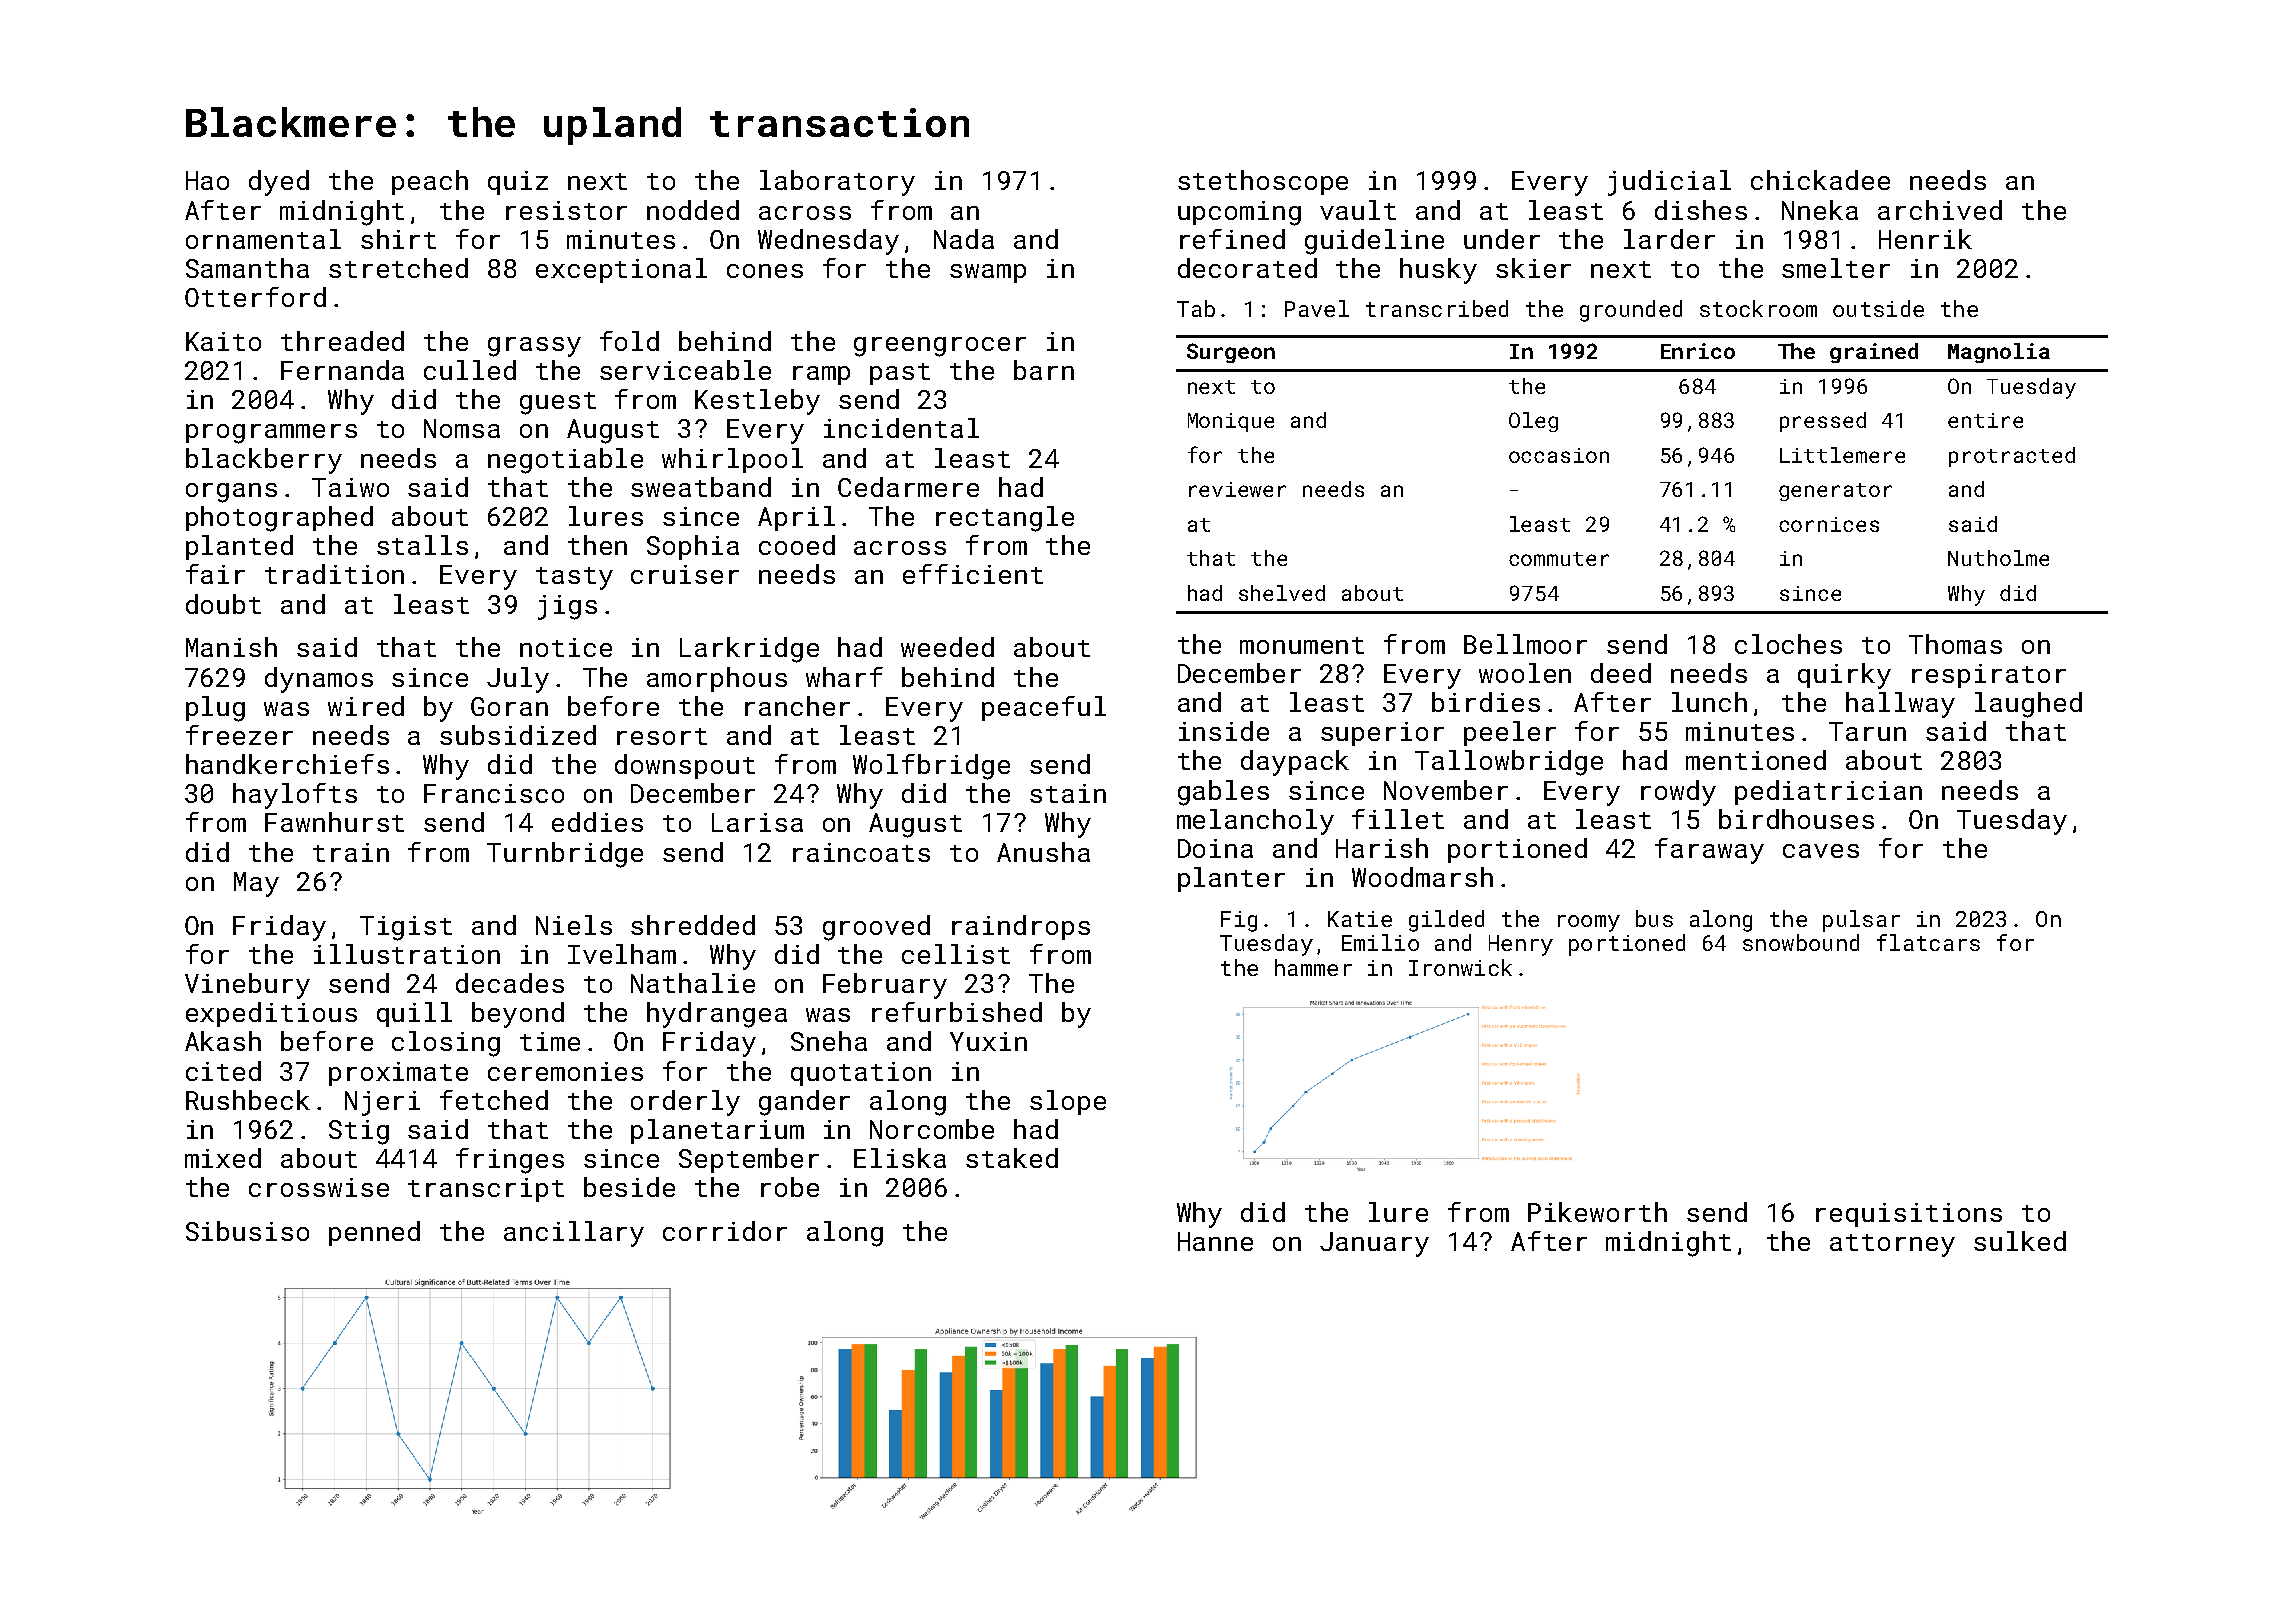 This document has height=1620, width=2292. What do you see at coordinates (940, 347) in the document?
I see `greengrocer` at bounding box center [940, 347].
